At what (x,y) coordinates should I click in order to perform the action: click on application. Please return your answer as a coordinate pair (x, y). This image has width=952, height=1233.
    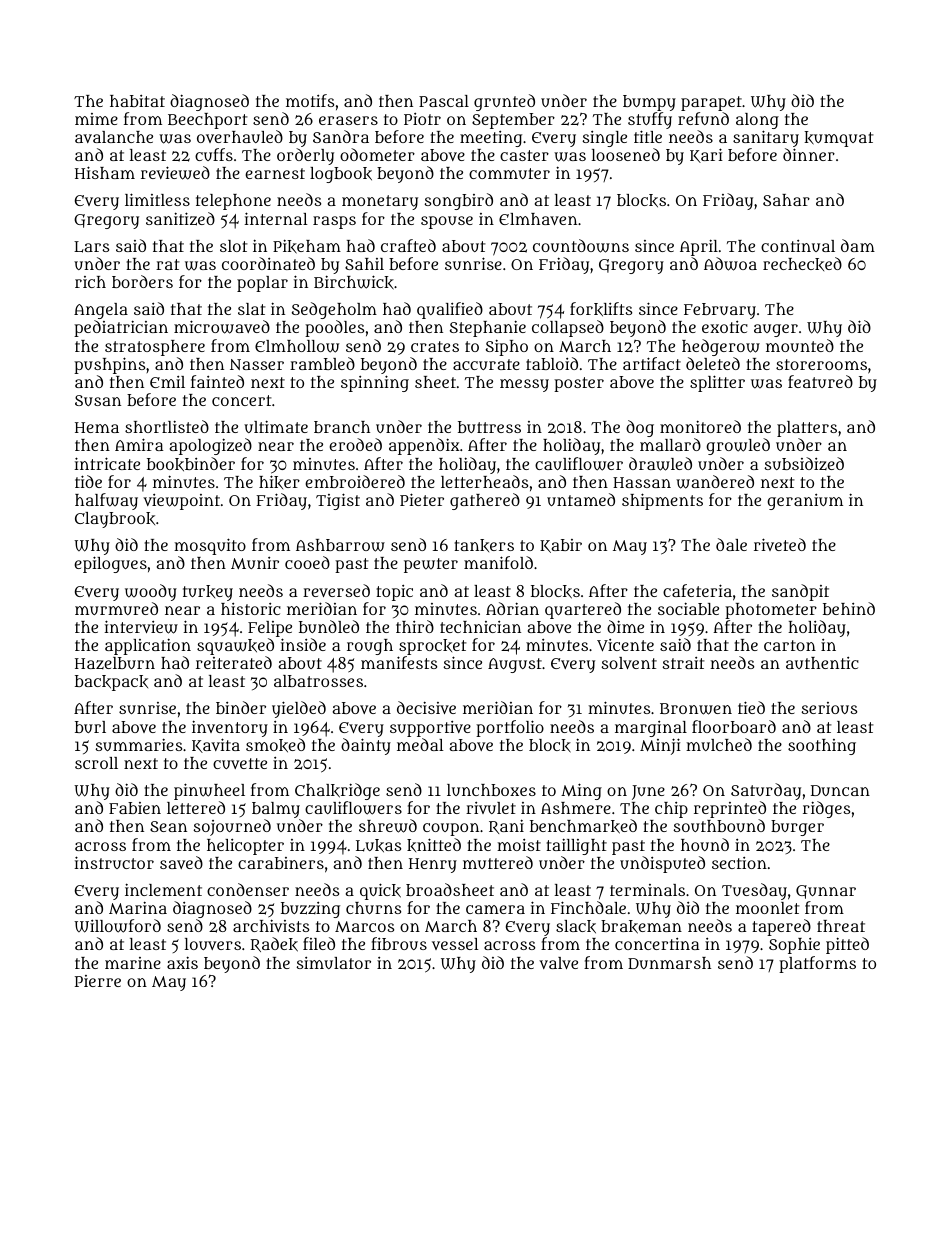
    Looking at the image, I should click on (148, 646).
